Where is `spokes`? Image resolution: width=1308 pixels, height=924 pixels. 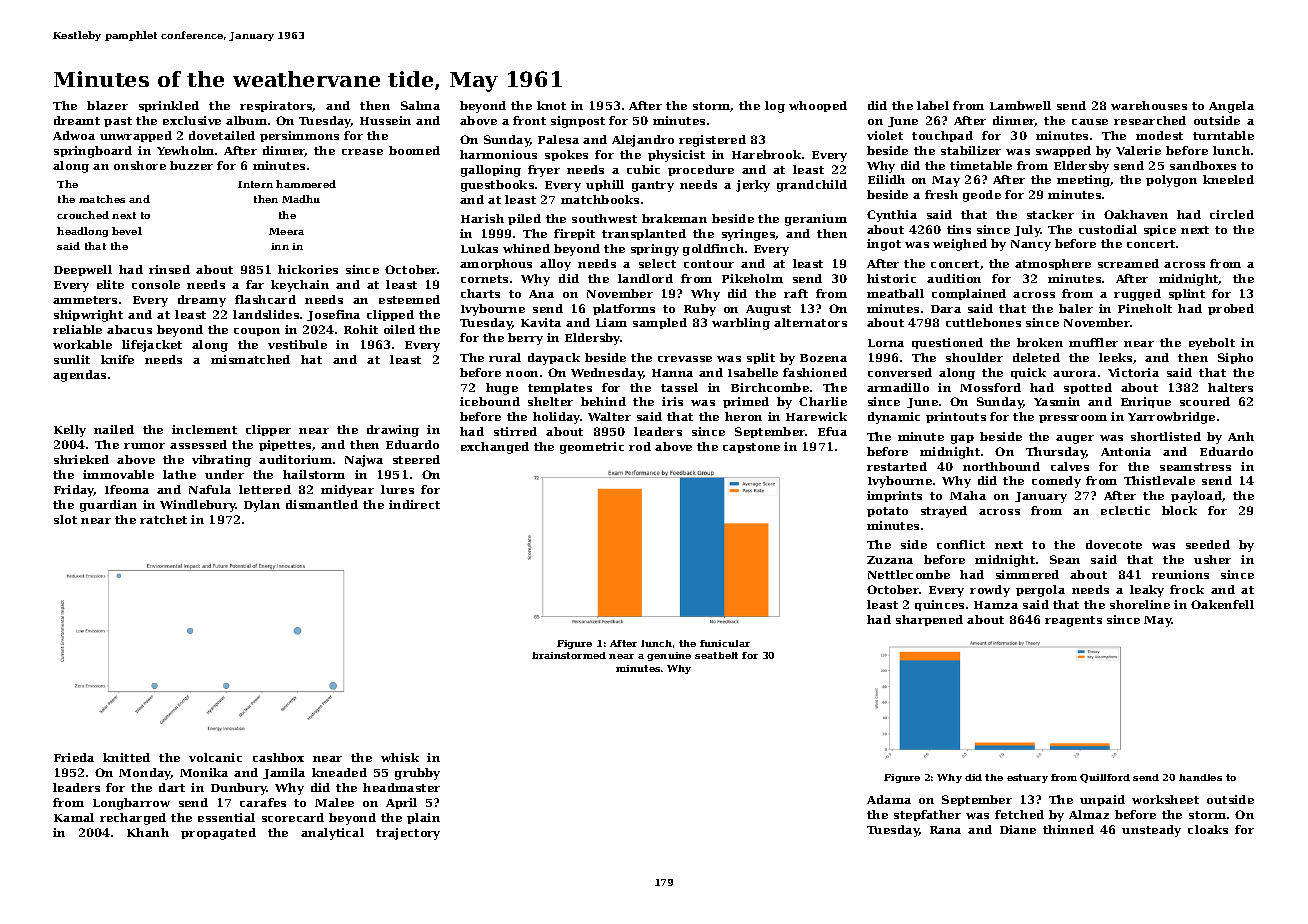
spokes is located at coordinates (566, 155).
